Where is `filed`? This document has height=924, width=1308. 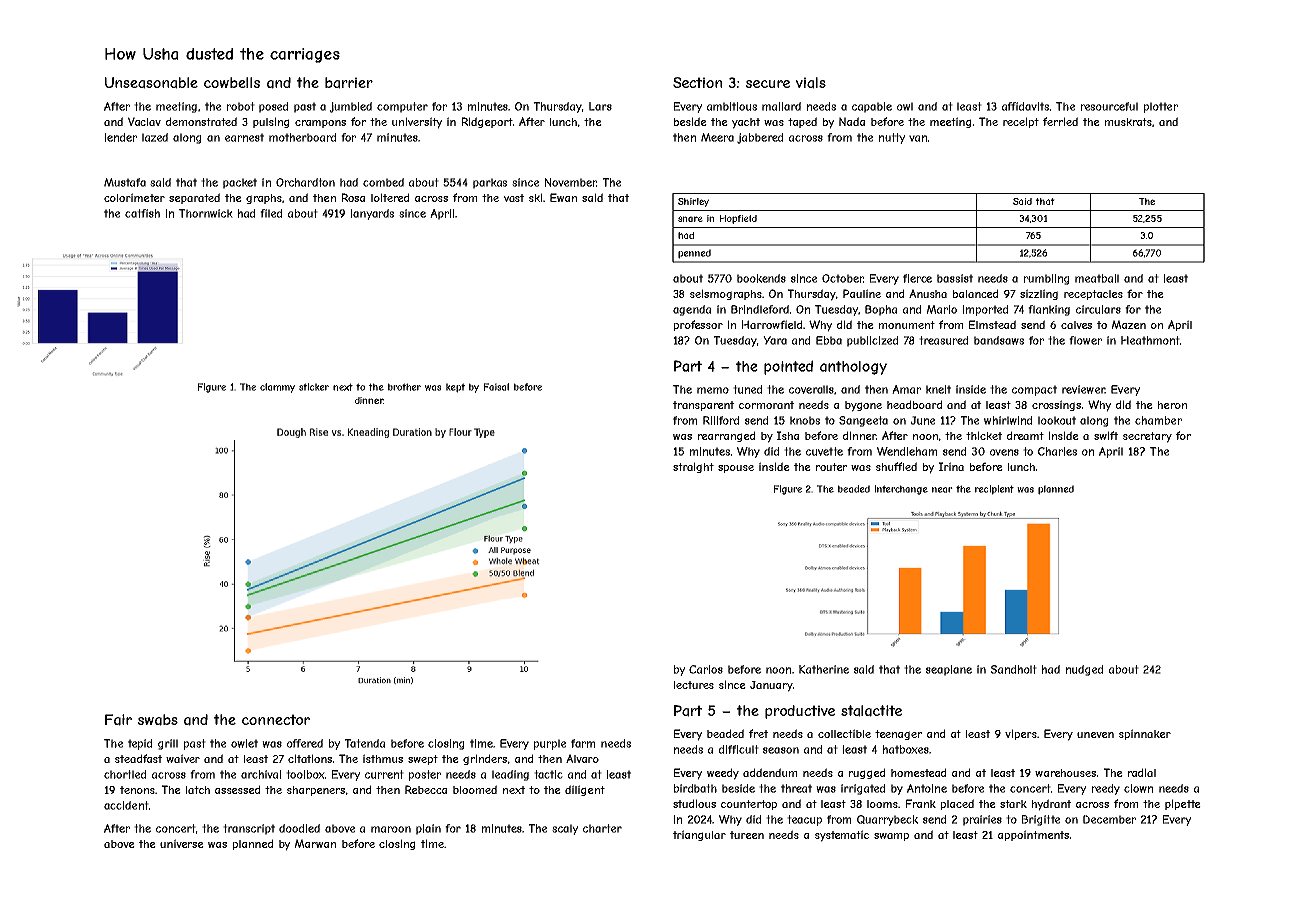
filed is located at coordinates (271, 213).
